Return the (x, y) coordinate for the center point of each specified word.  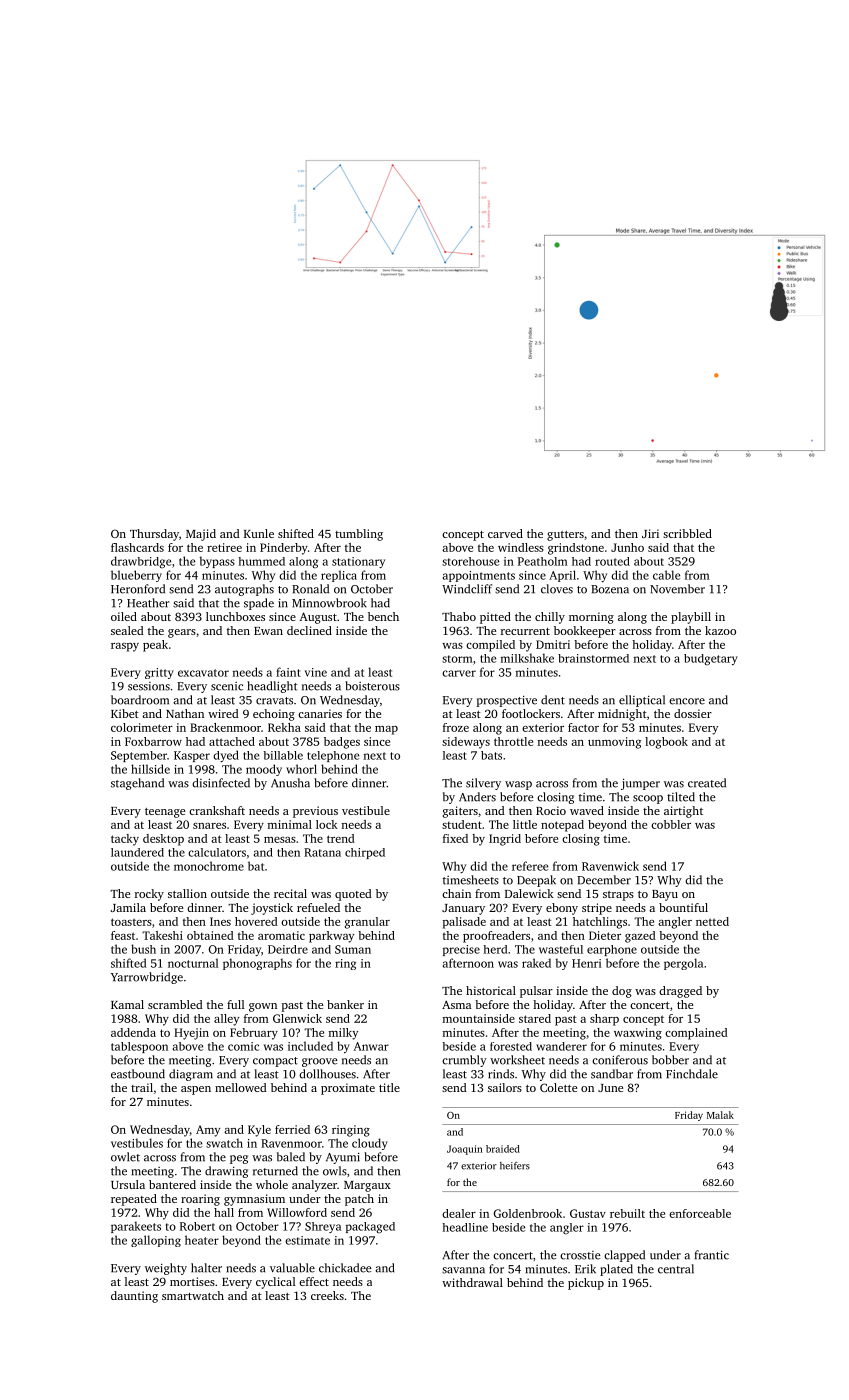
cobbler (671, 824)
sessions (149, 686)
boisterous (372, 686)
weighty (166, 1269)
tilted (681, 797)
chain (456, 893)
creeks (327, 1295)
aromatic (281, 935)
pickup (586, 1284)
